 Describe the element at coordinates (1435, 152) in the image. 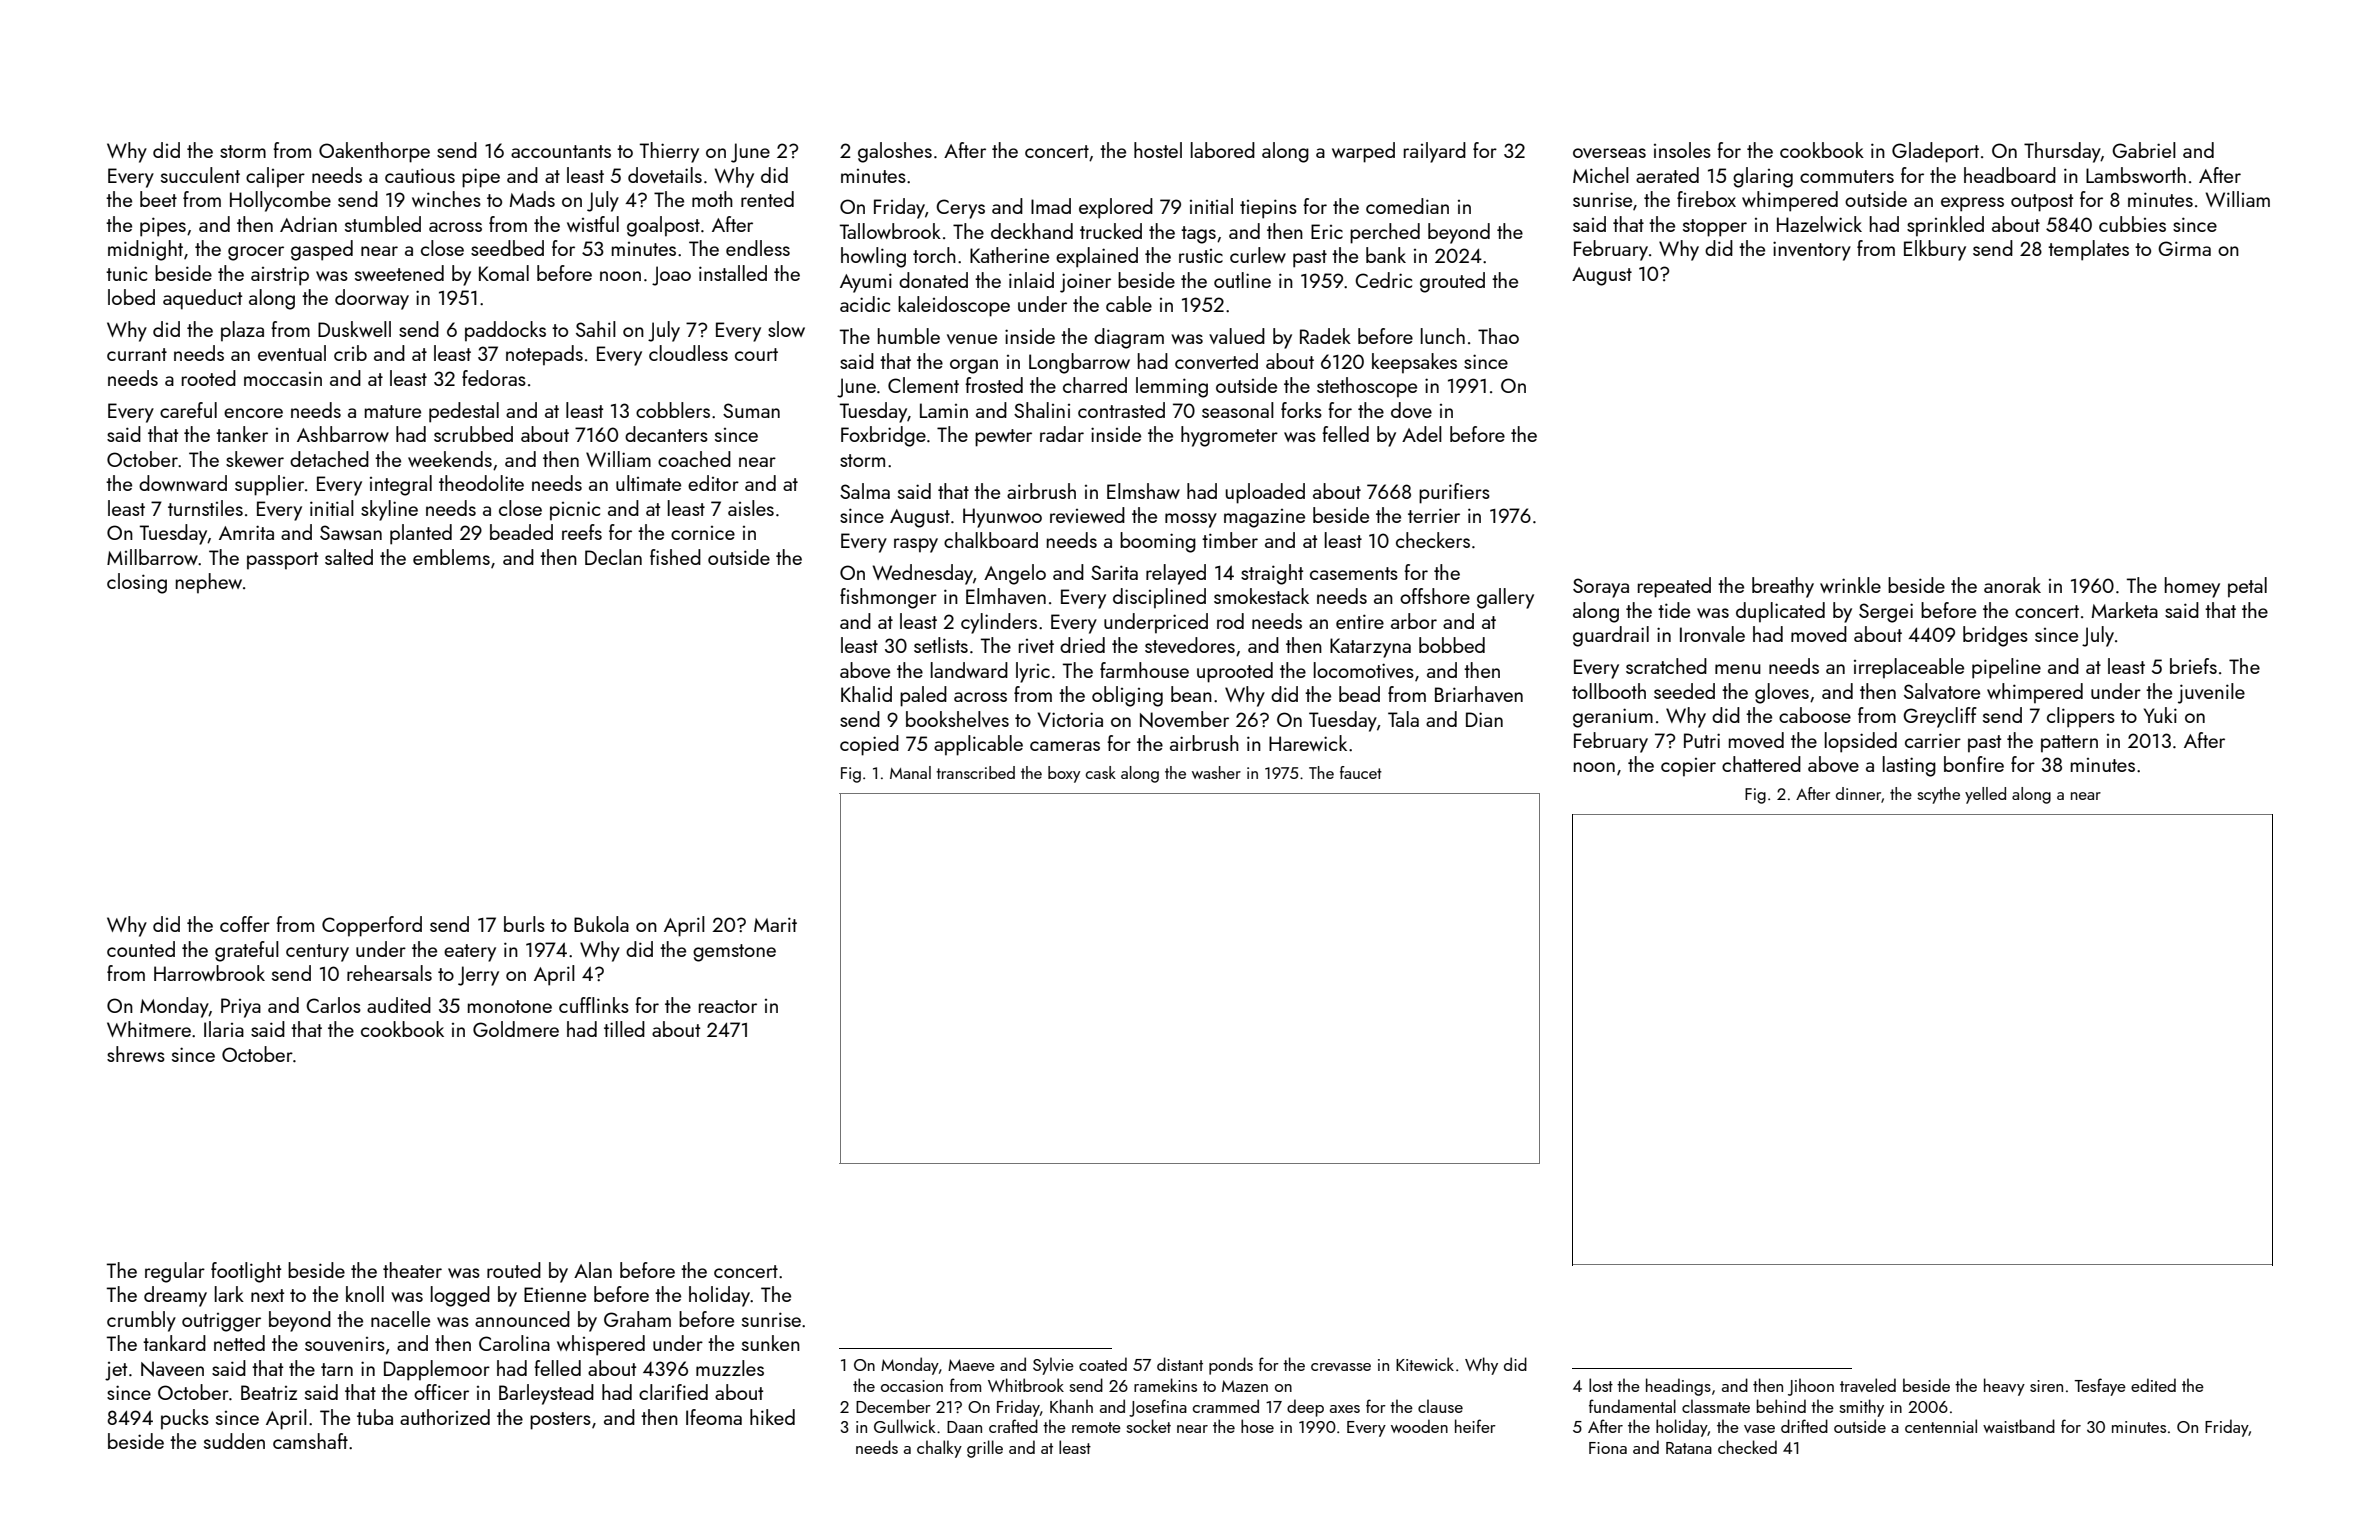

I see `railyard` at that location.
